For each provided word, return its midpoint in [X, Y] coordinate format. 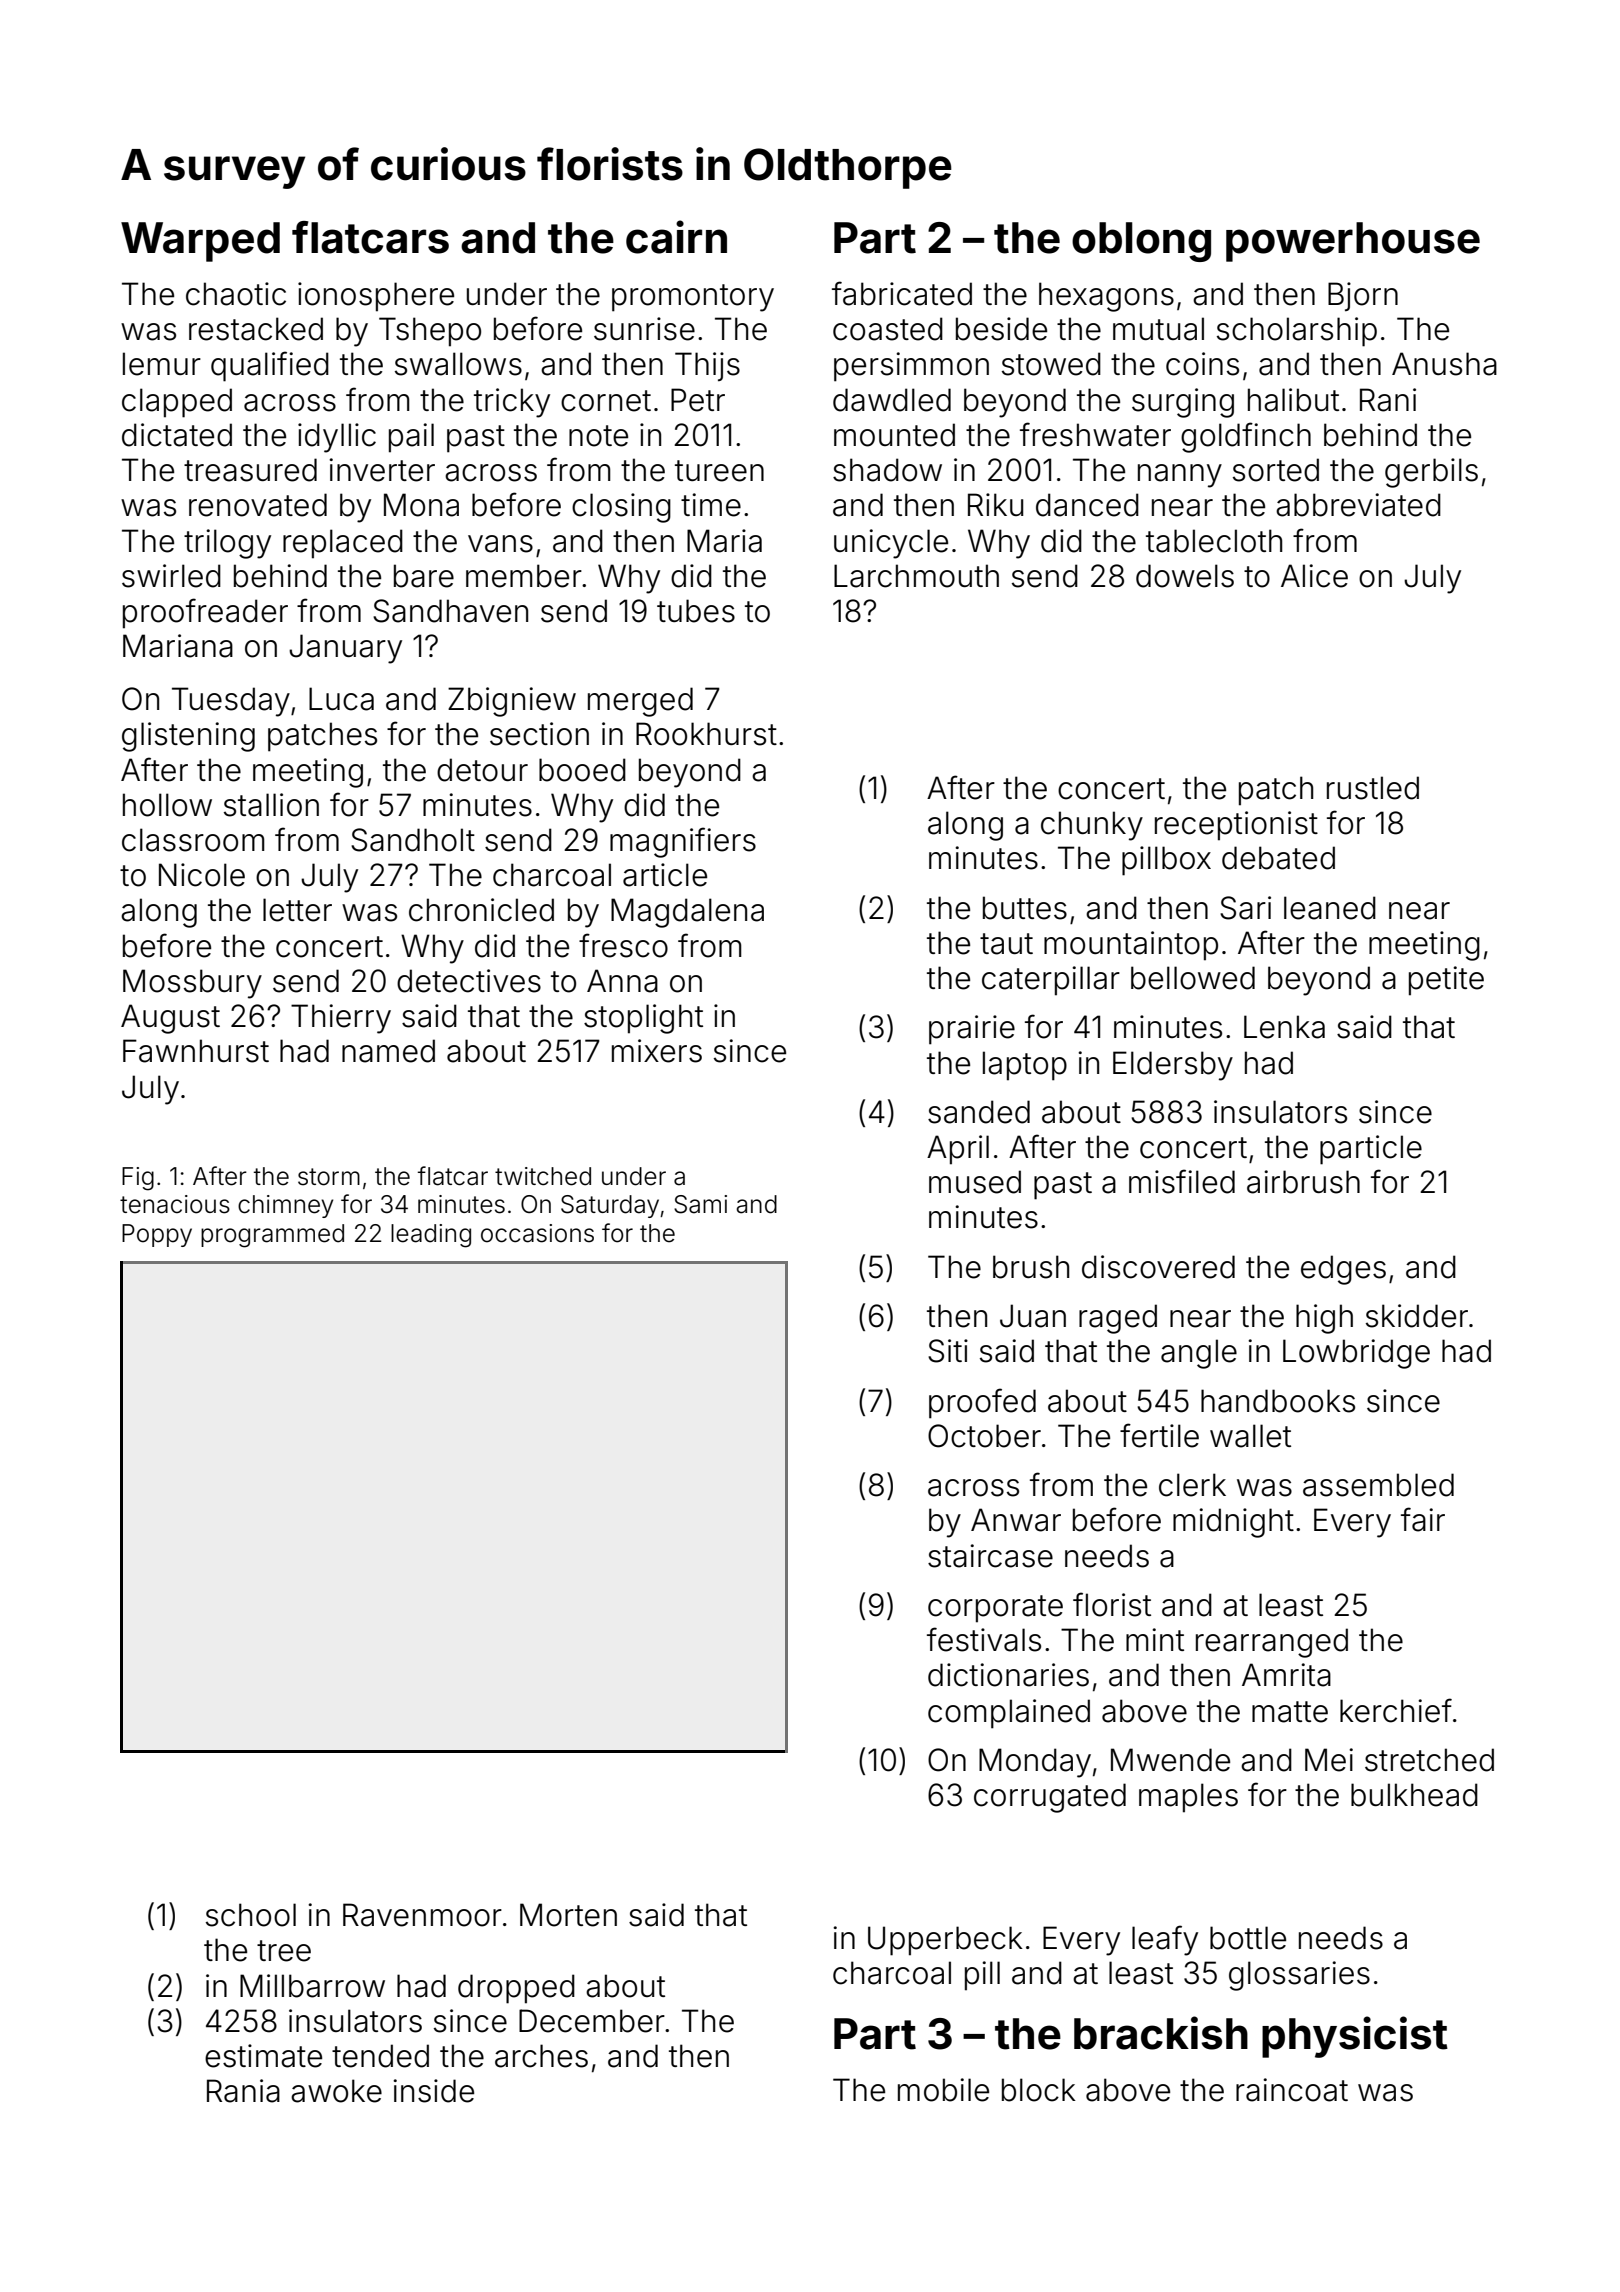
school [251, 1915]
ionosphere [376, 297]
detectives [469, 981]
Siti [948, 1351]
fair [1423, 1519]
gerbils [1431, 473]
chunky [1092, 826]
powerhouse [1353, 242]
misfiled [1182, 1181]
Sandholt [413, 840]
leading [431, 1236]
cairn [676, 237]
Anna [622, 981]
